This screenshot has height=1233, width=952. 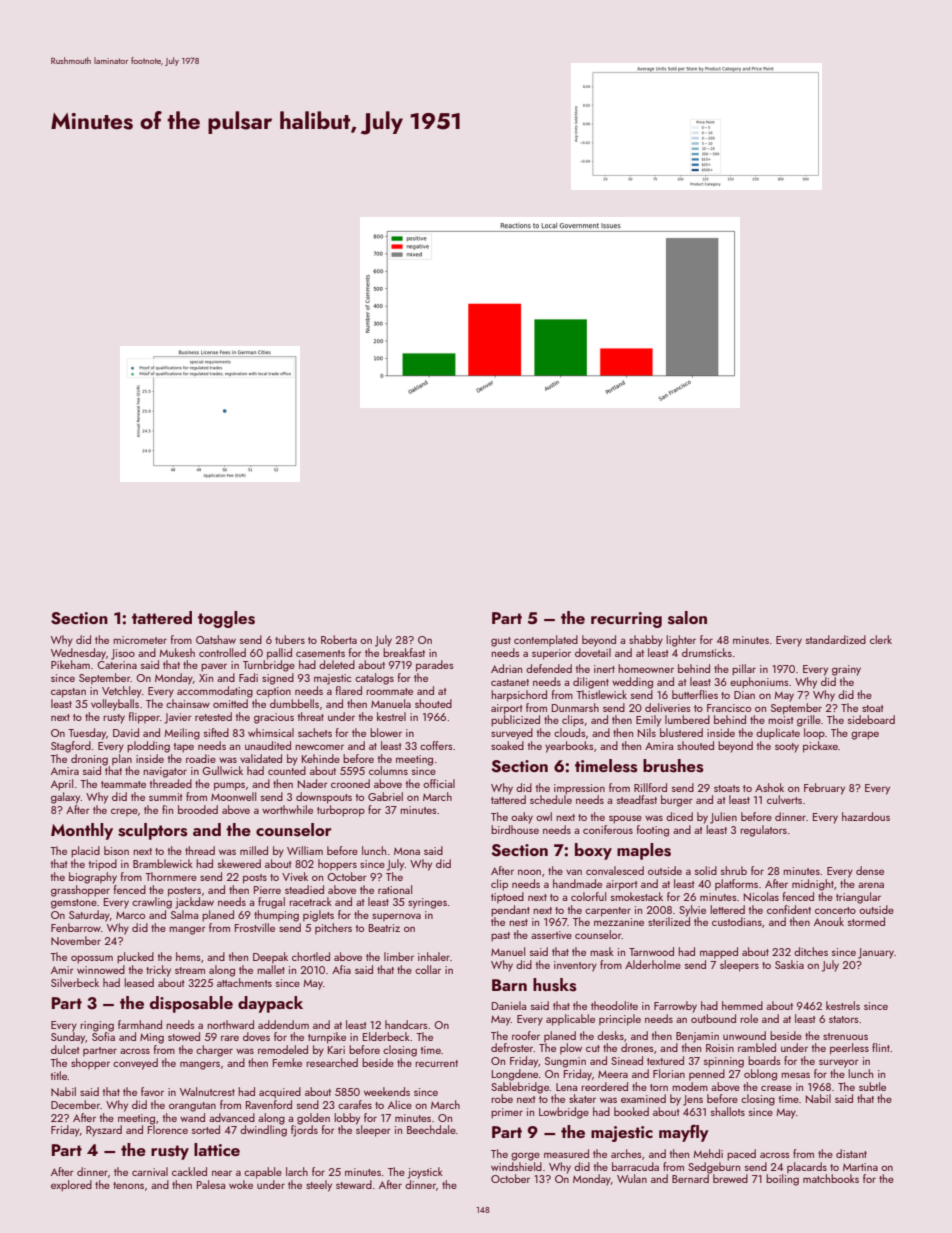 I want to click on explored, so click(x=71, y=1186).
